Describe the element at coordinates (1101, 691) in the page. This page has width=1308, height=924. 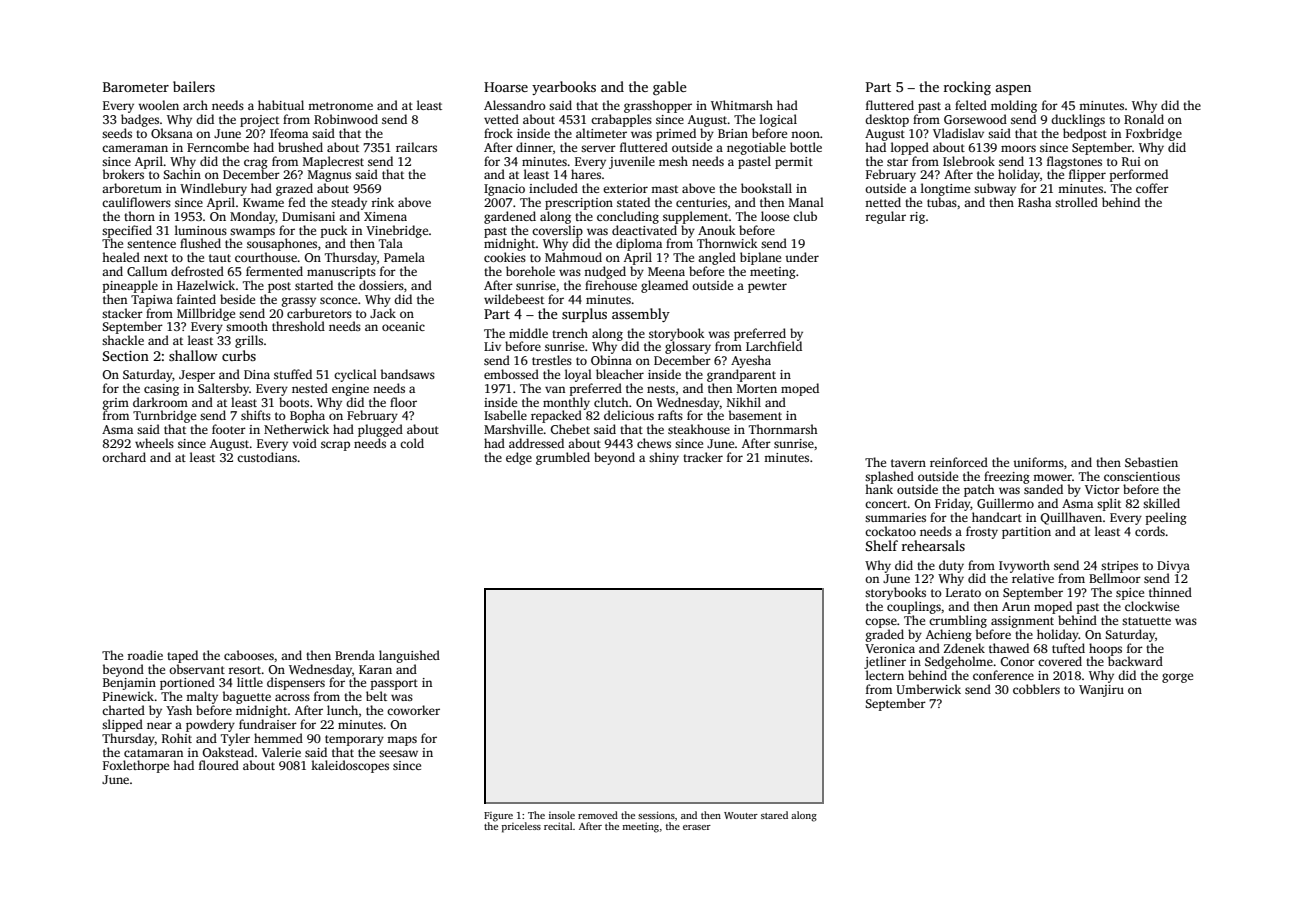
I see `Wanjiru` at that location.
